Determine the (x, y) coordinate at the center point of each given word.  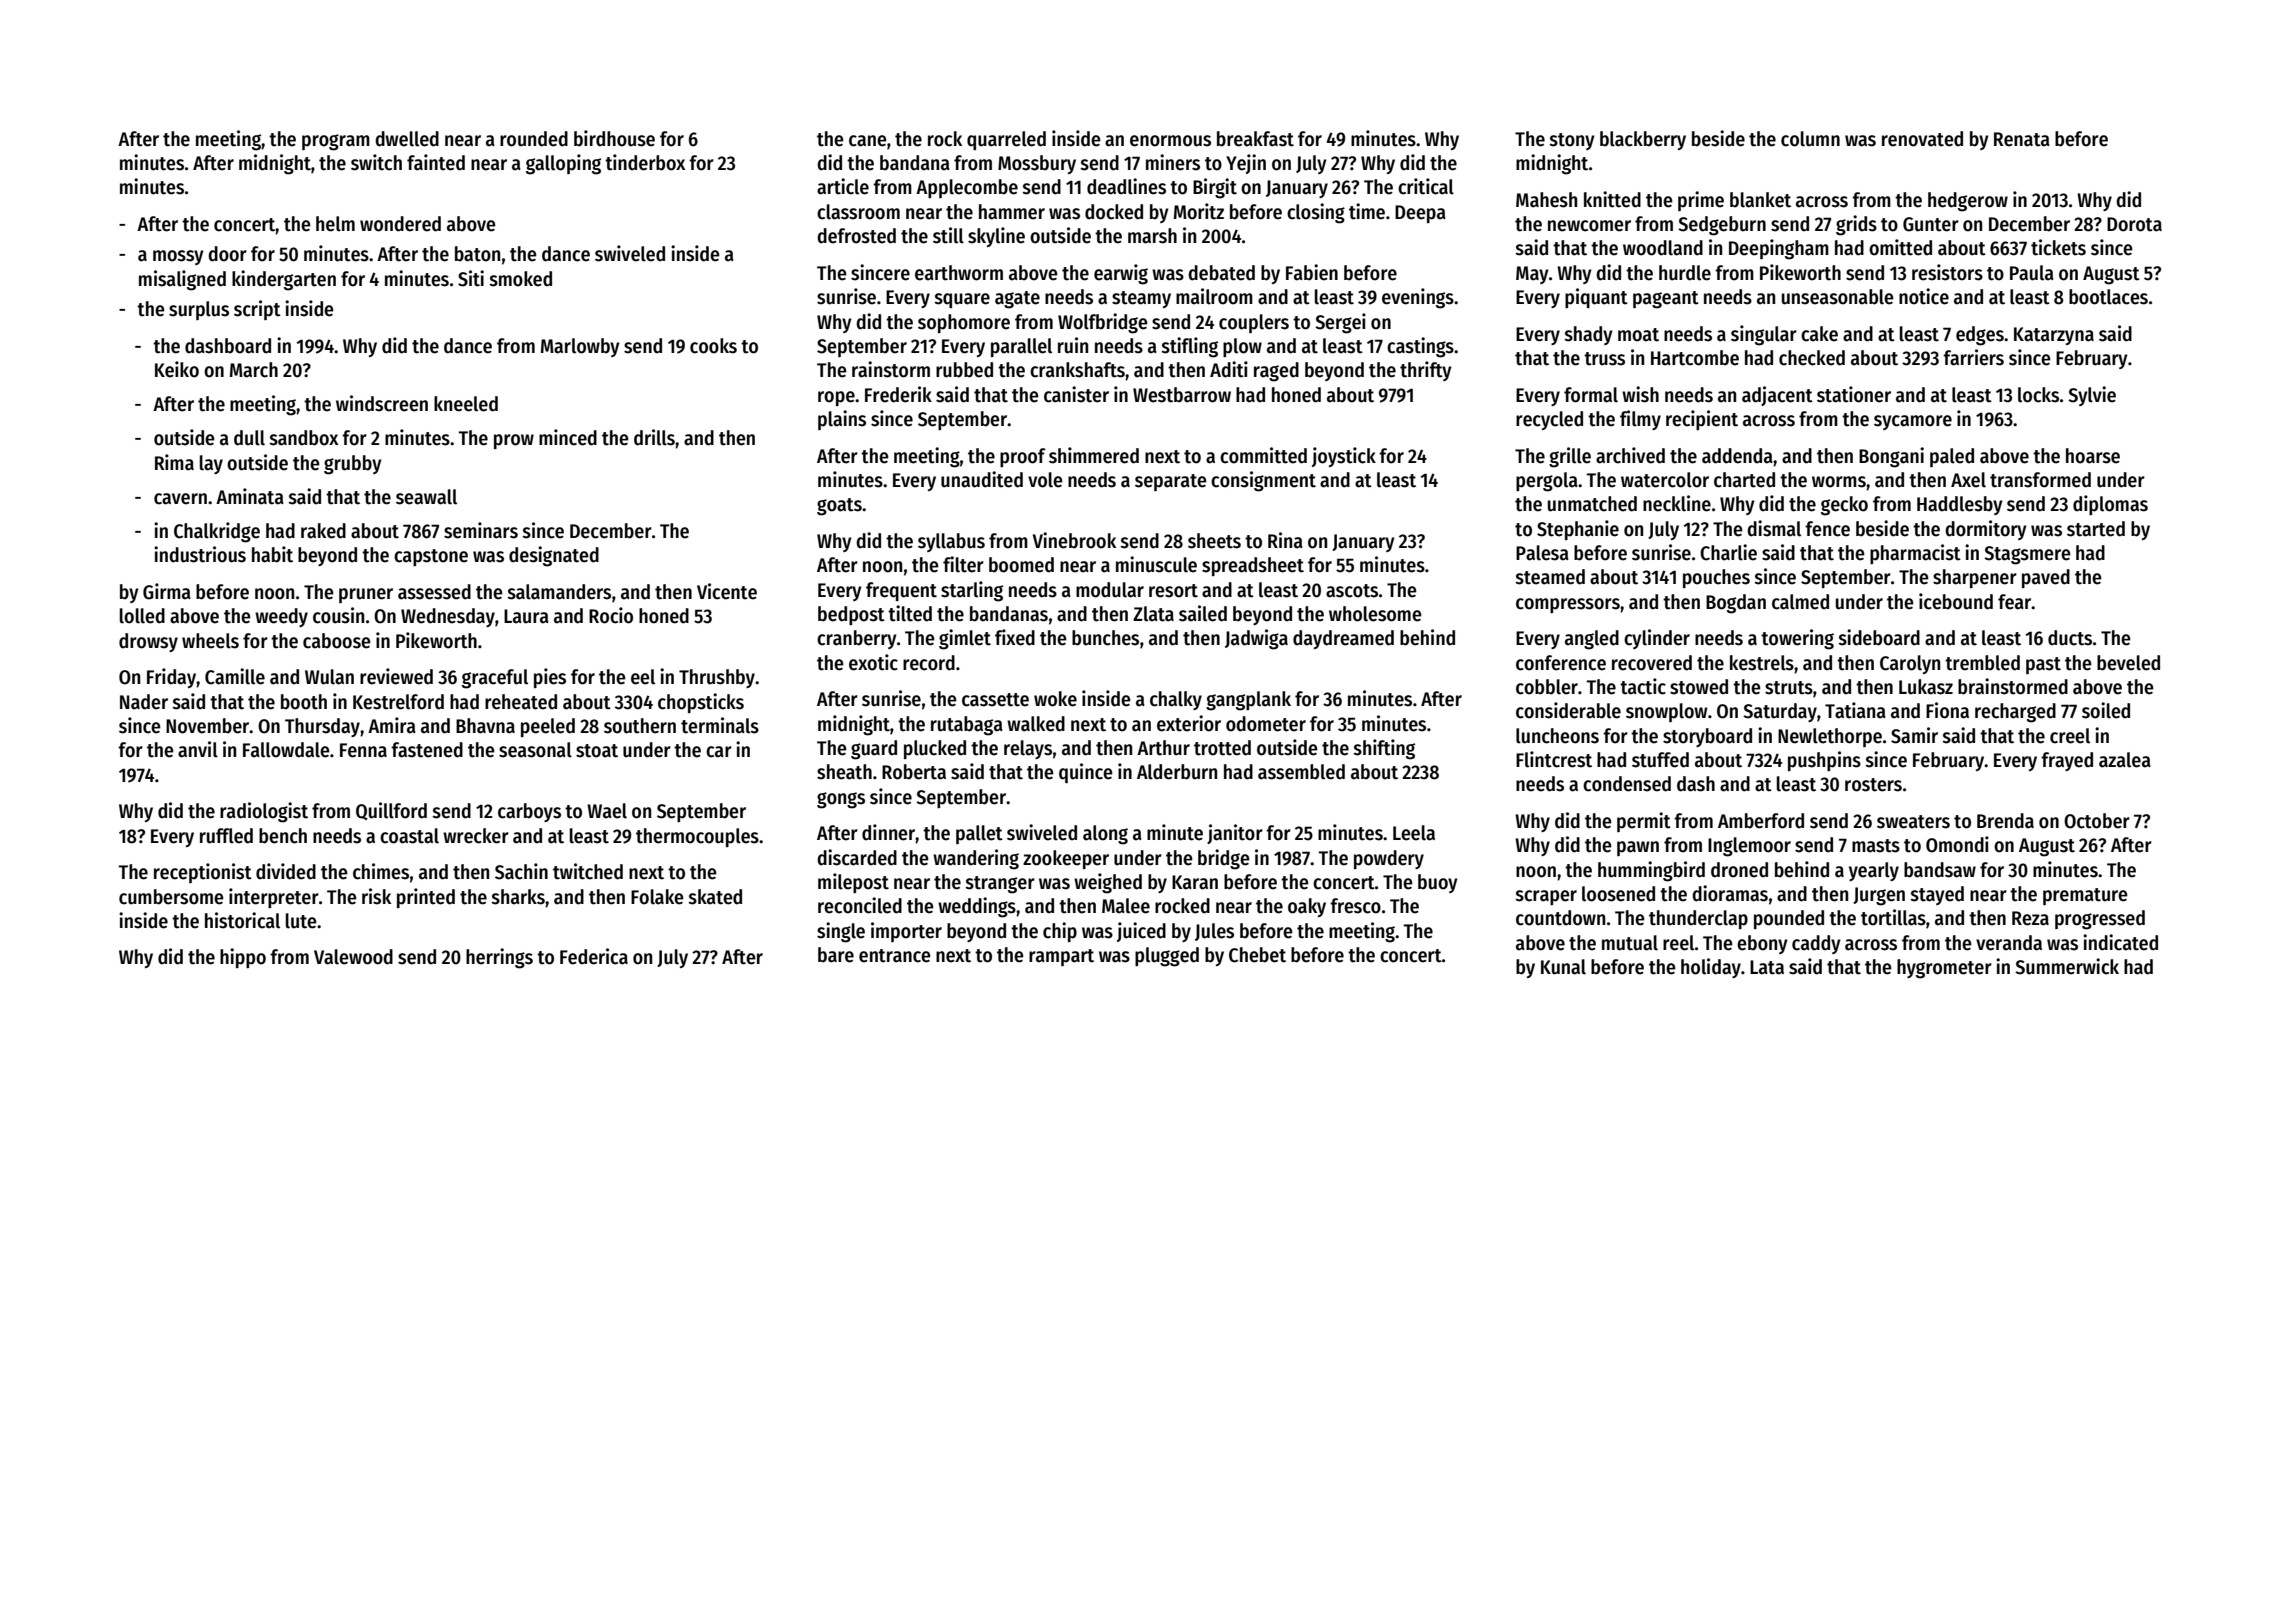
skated (715, 897)
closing (1316, 213)
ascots (1352, 591)
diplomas (2110, 505)
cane (868, 141)
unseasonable (1838, 297)
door (227, 254)
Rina (1285, 540)
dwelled (407, 139)
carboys (529, 812)
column (1810, 139)
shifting (1384, 749)
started (2096, 529)
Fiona (1947, 710)
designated (554, 556)
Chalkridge (217, 532)
